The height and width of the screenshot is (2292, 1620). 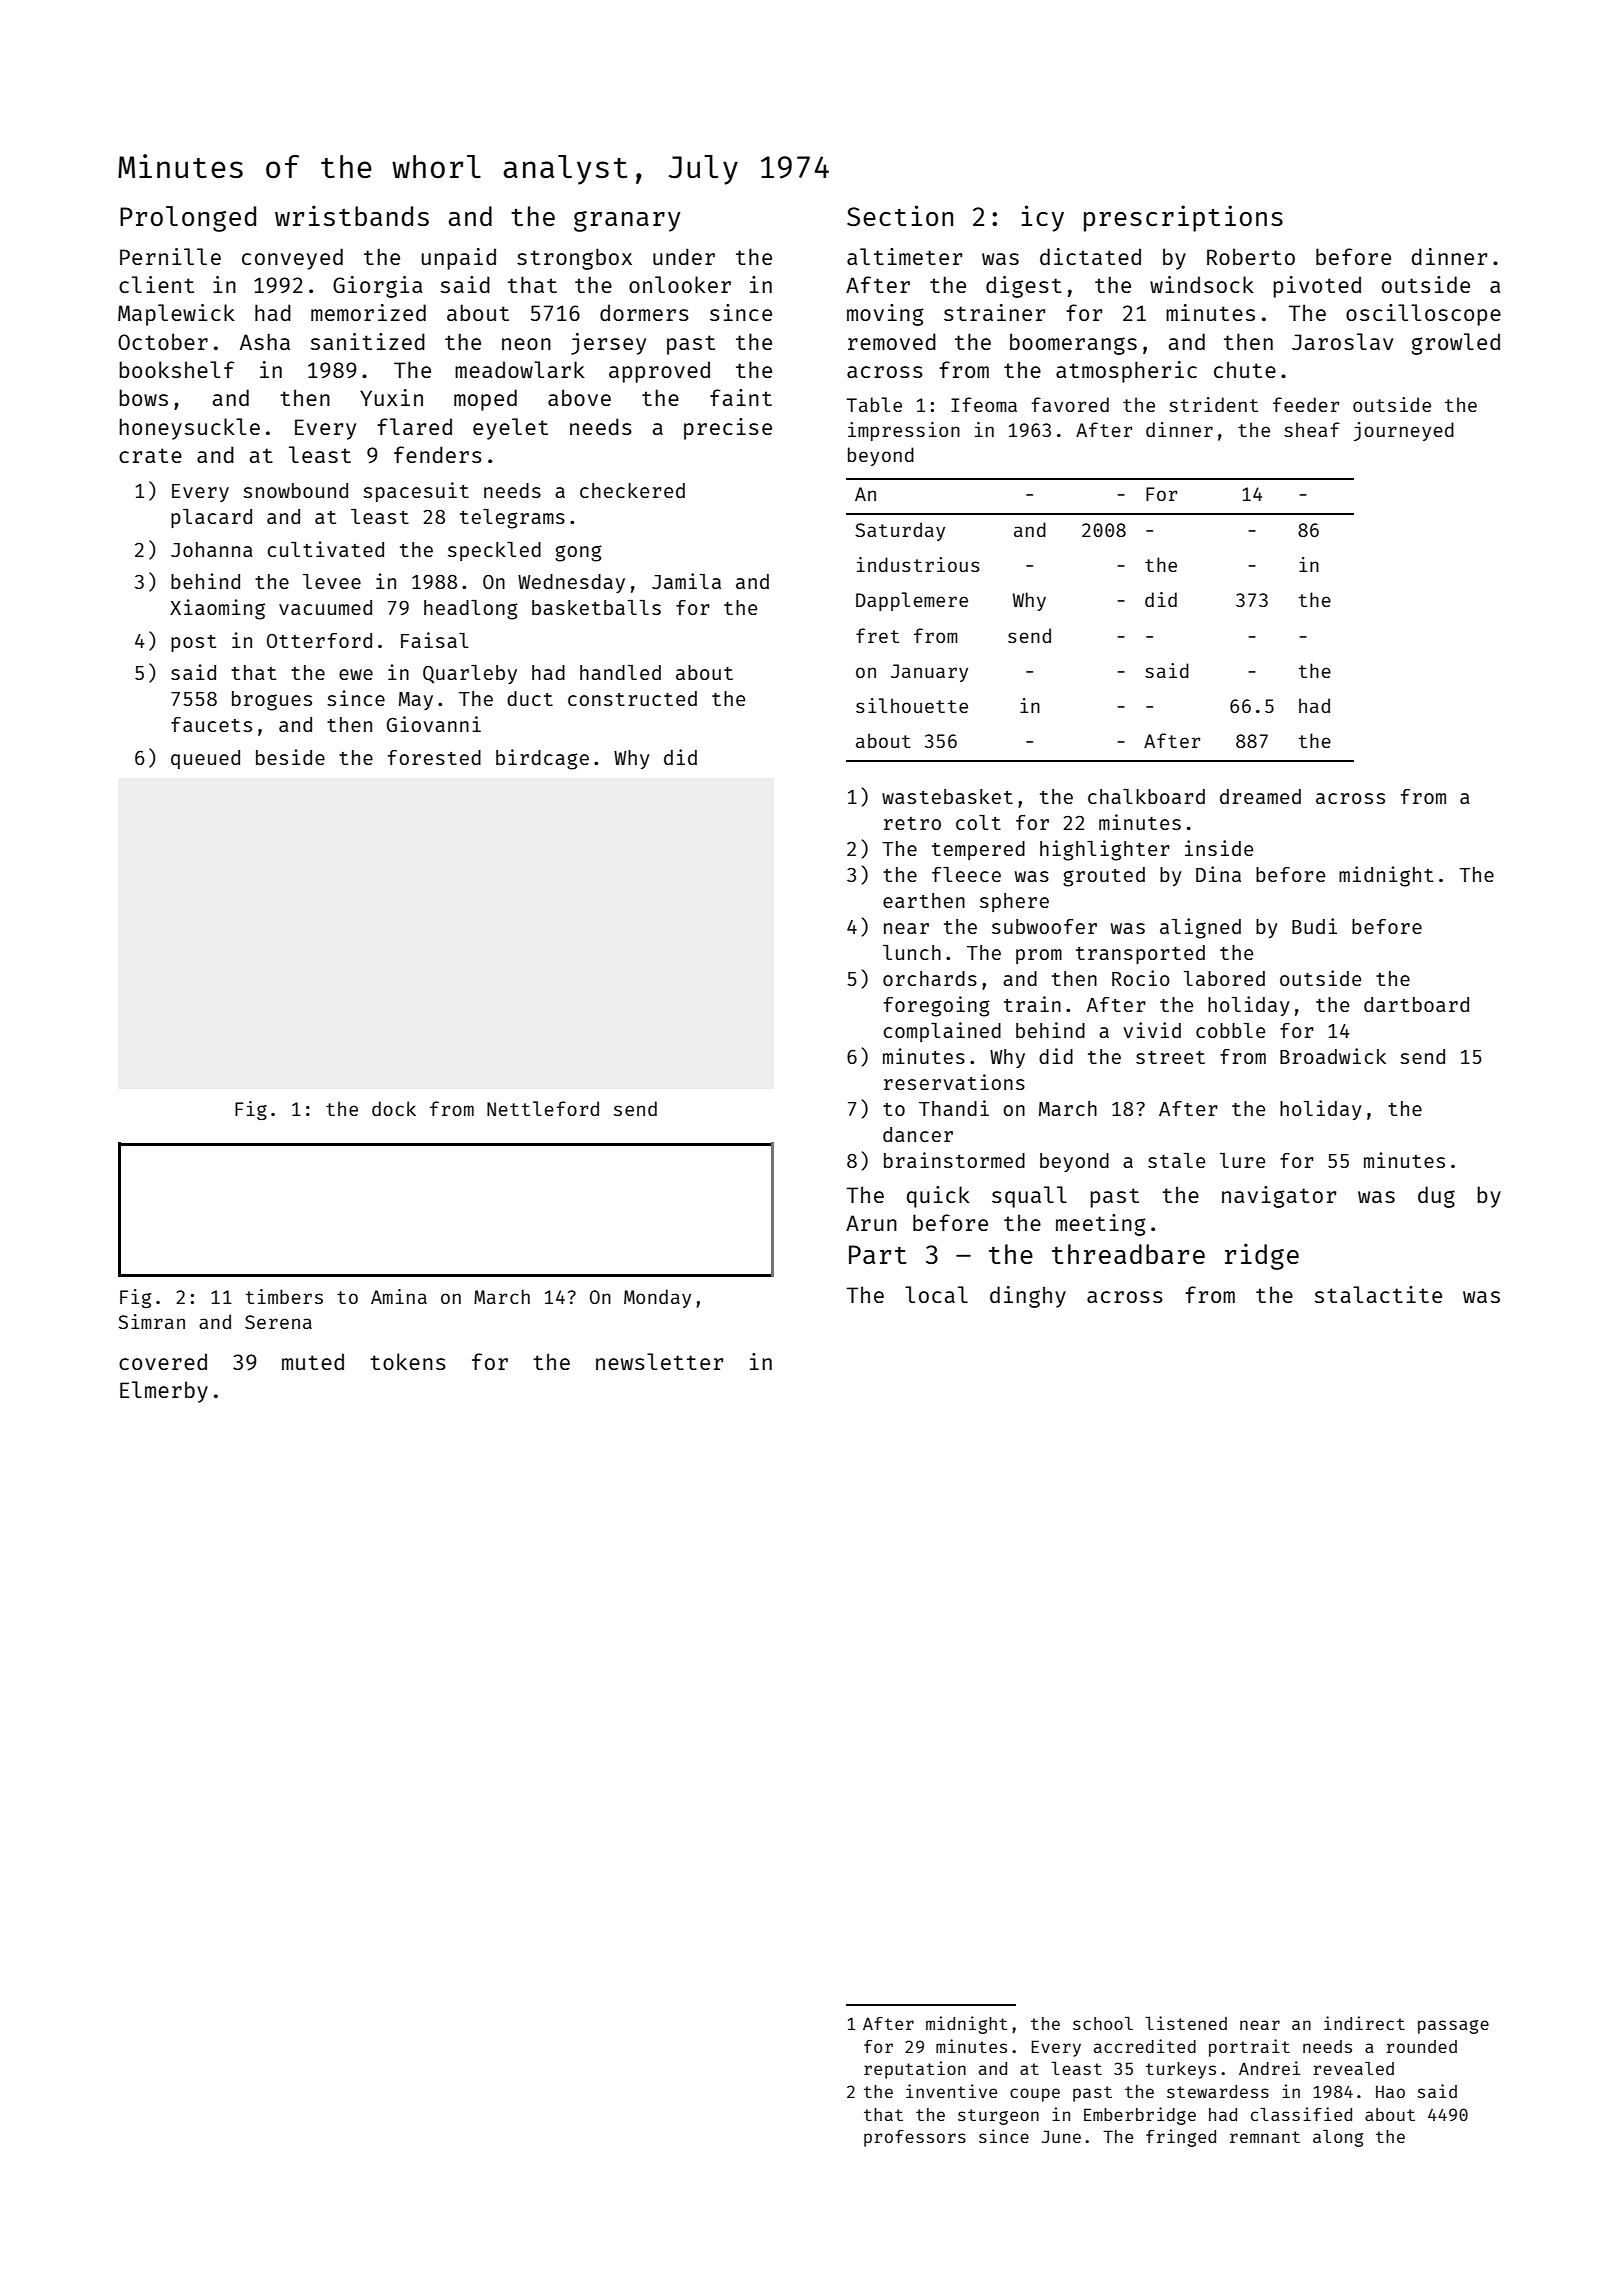 I want to click on dock, so click(x=394, y=1108).
